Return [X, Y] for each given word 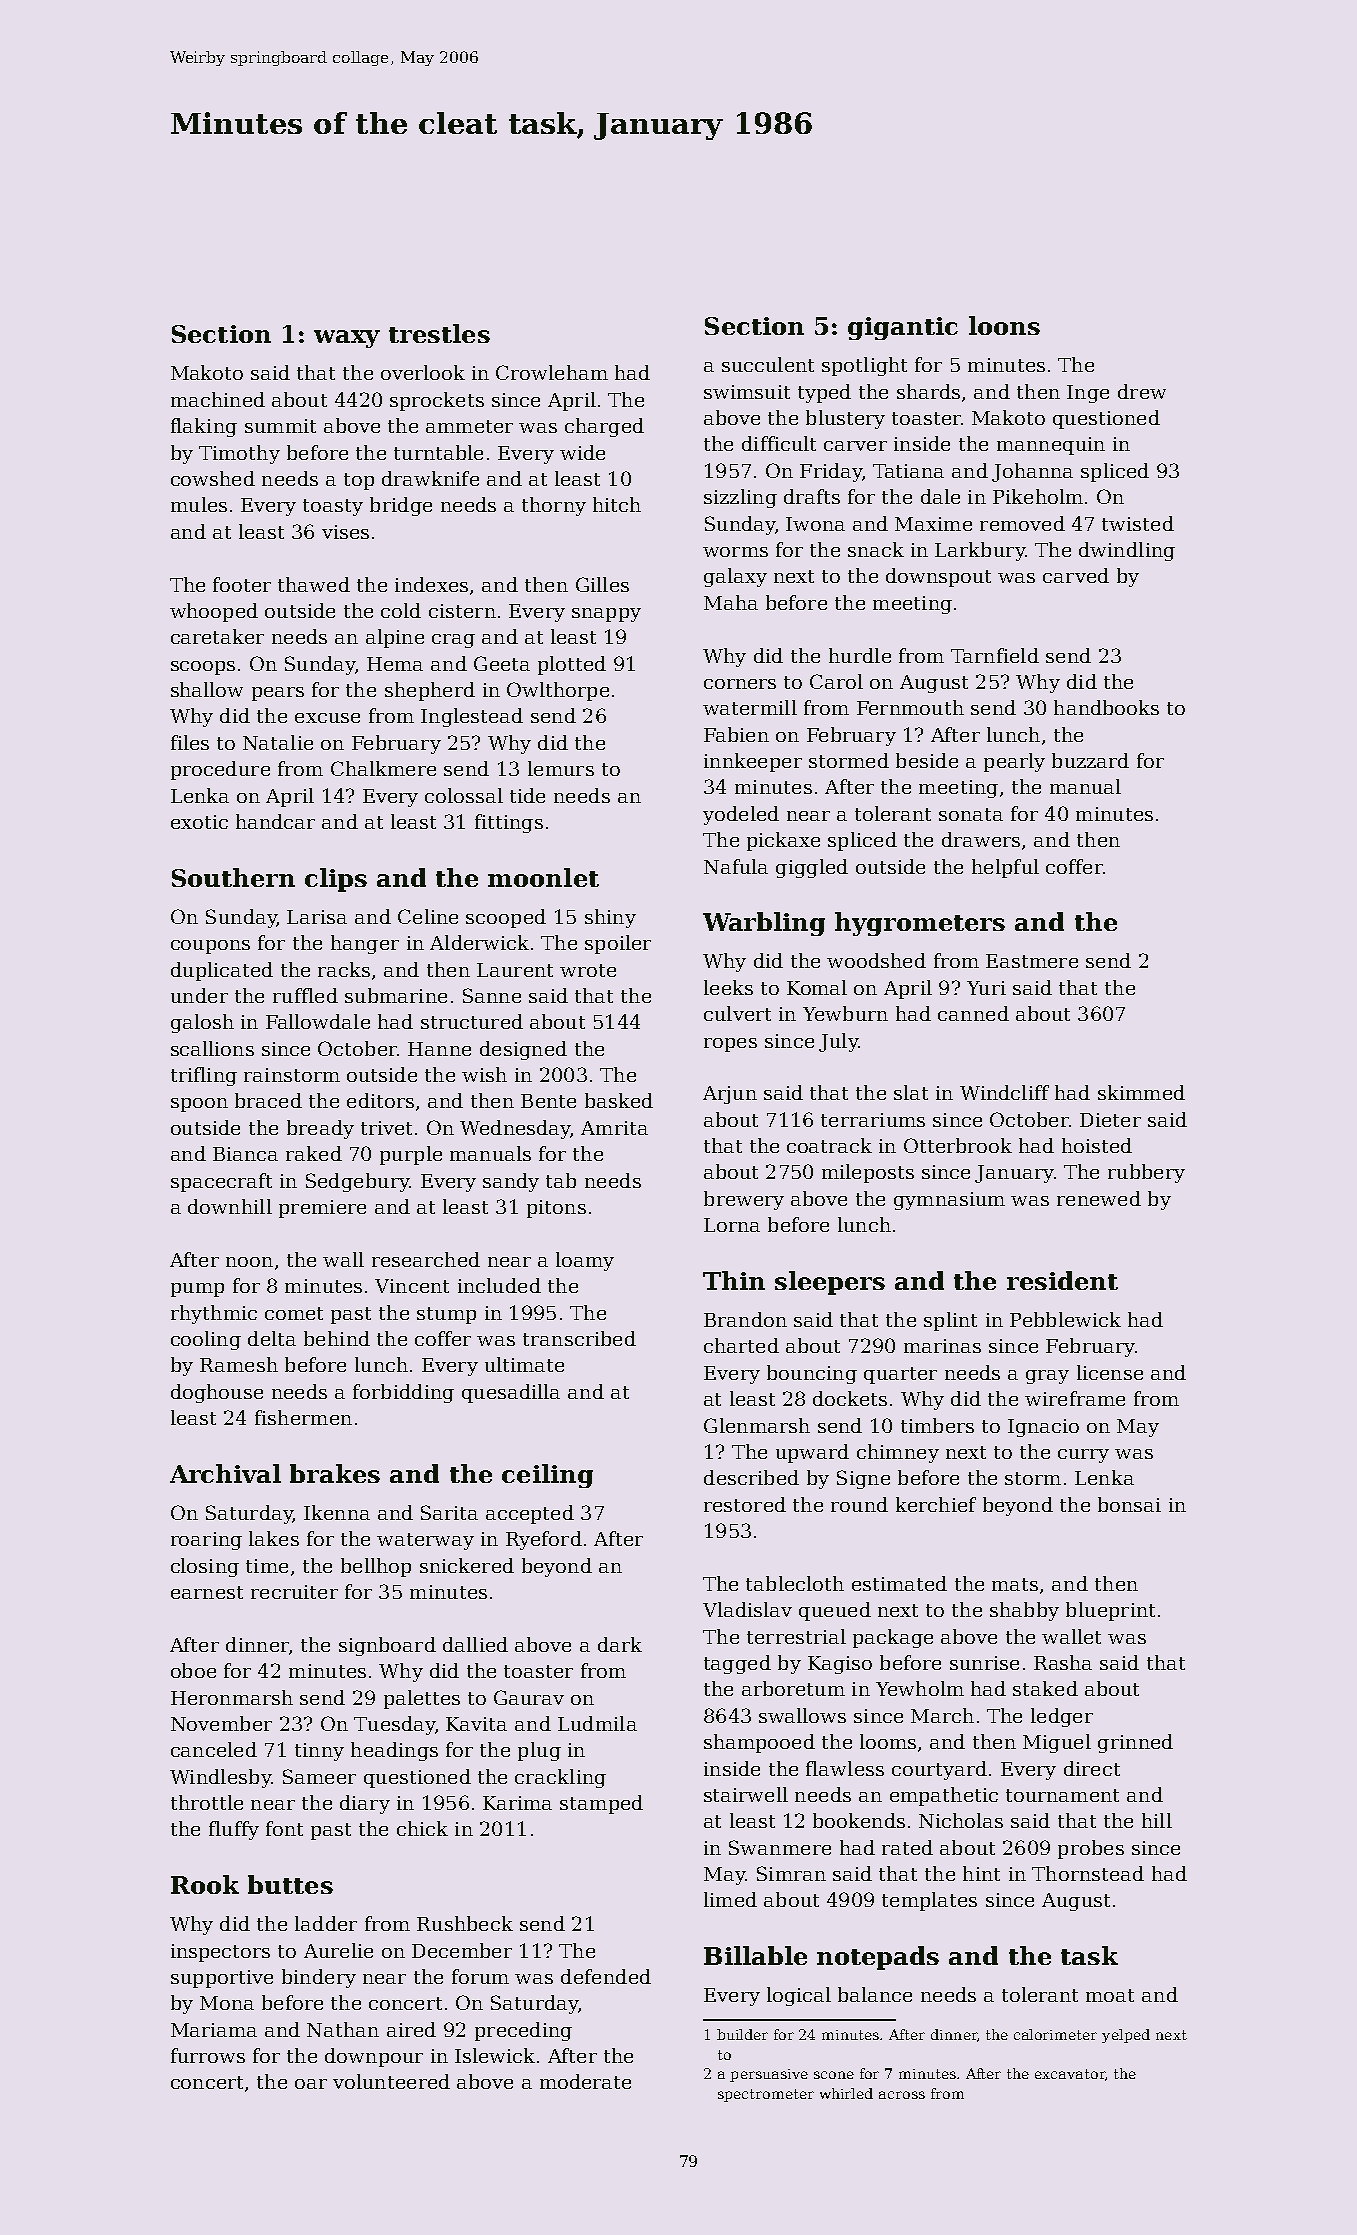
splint [950, 1321]
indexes [431, 584]
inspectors [220, 1953]
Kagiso [840, 1665]
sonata [971, 814]
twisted [1138, 523]
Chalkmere [383, 768]
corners [740, 684]
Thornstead [1088, 1873]
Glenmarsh [757, 1425]
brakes [335, 1473]
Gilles [602, 584]
